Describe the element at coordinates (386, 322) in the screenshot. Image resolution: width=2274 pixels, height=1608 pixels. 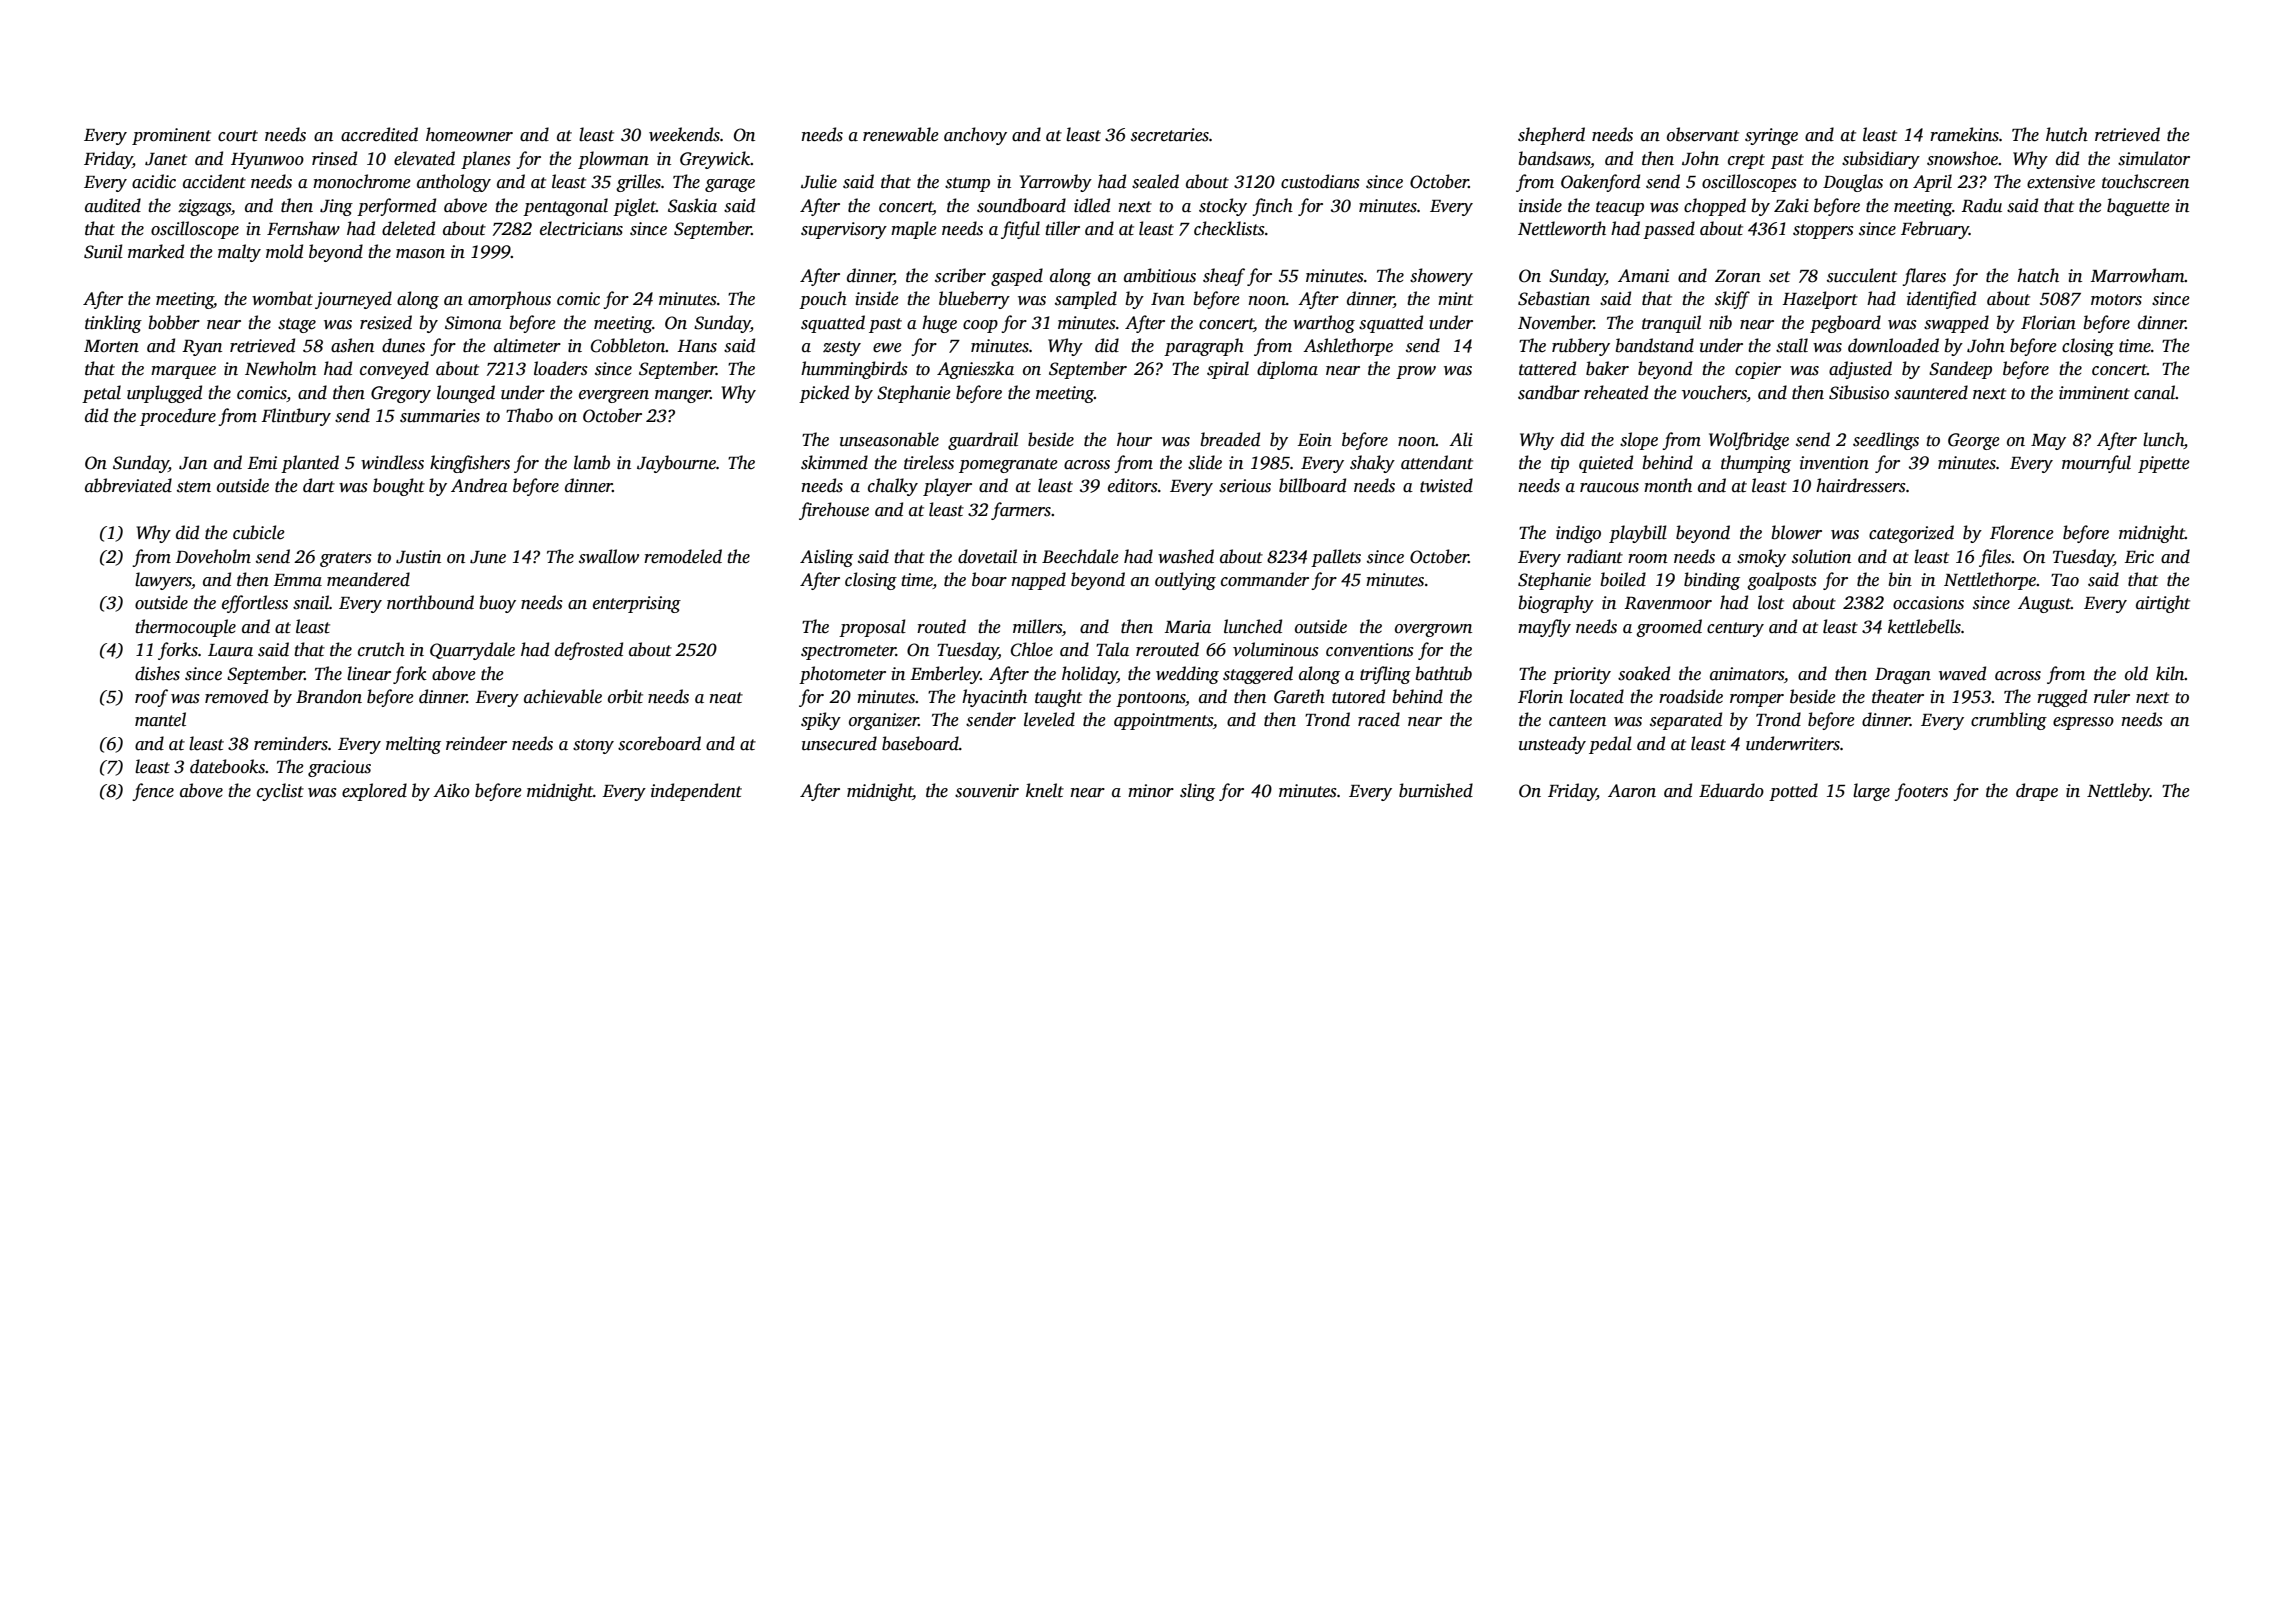
I see `resized` at that location.
